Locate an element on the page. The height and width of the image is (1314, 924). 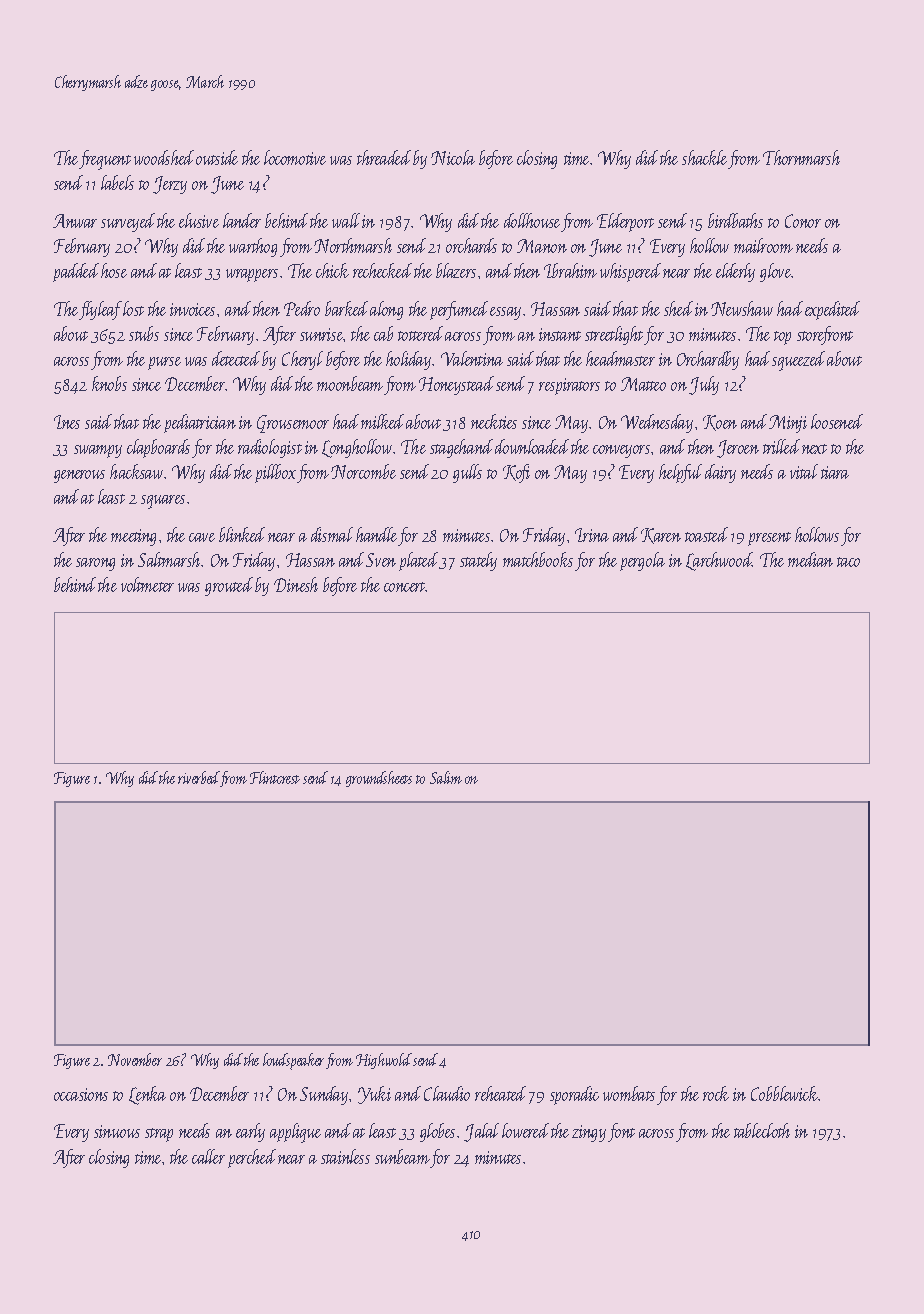
Thornmarsh is located at coordinates (801, 157).
